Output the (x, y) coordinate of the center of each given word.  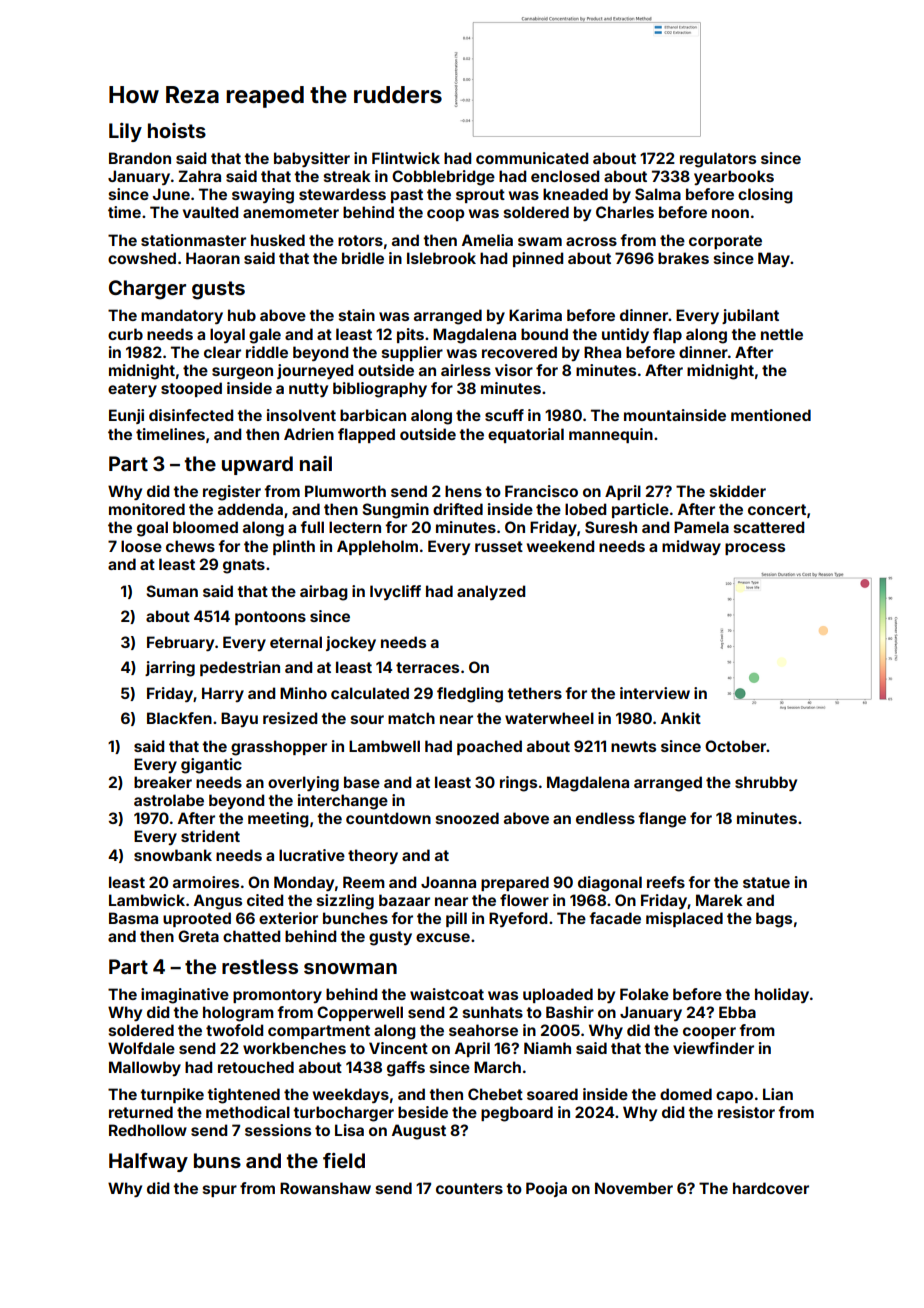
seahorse (483, 1030)
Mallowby (145, 1068)
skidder (738, 491)
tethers (534, 693)
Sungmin (395, 511)
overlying (303, 784)
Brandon (140, 158)
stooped (191, 389)
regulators (718, 160)
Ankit (681, 718)
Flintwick (406, 158)
